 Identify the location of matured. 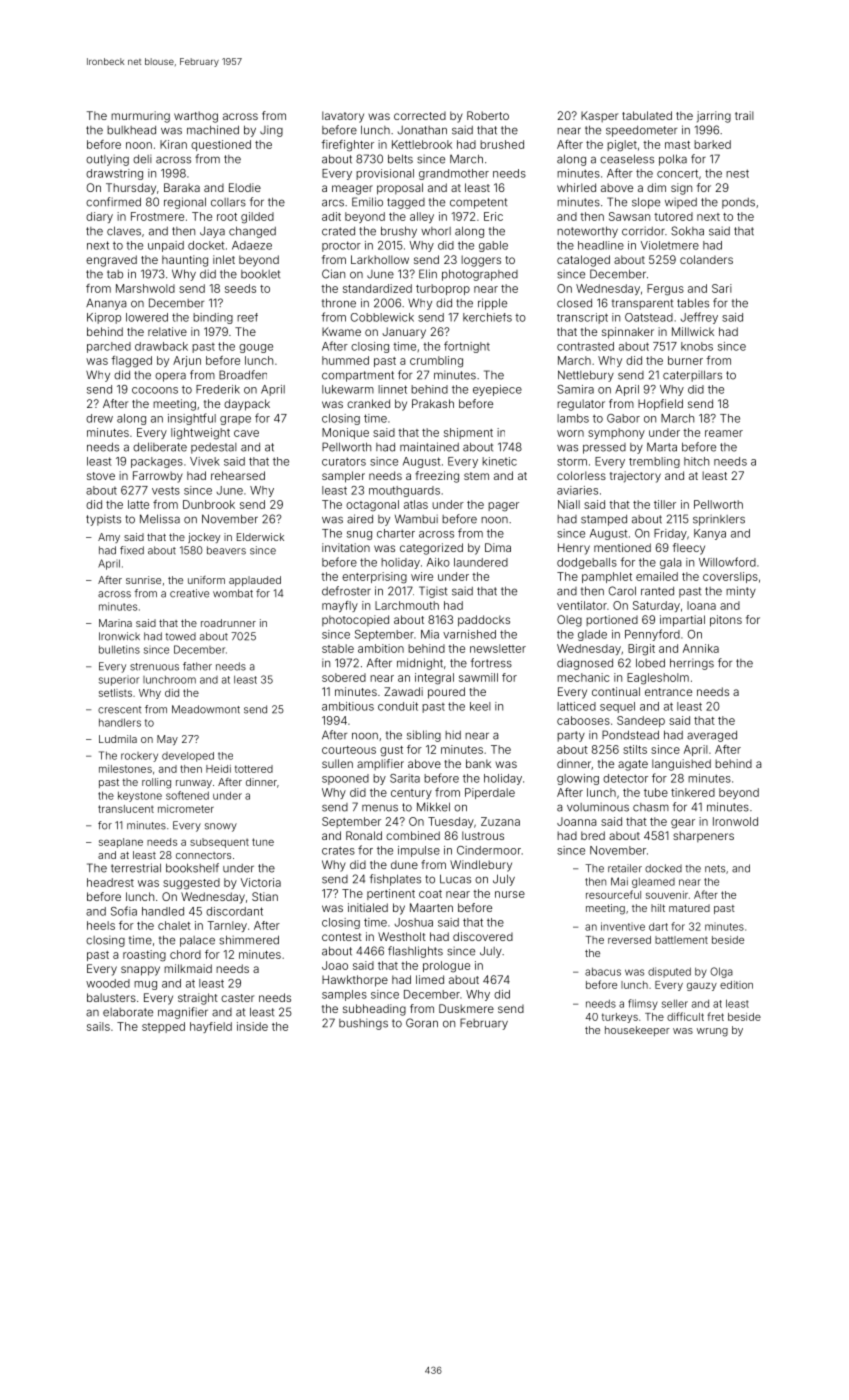
(689, 908).
